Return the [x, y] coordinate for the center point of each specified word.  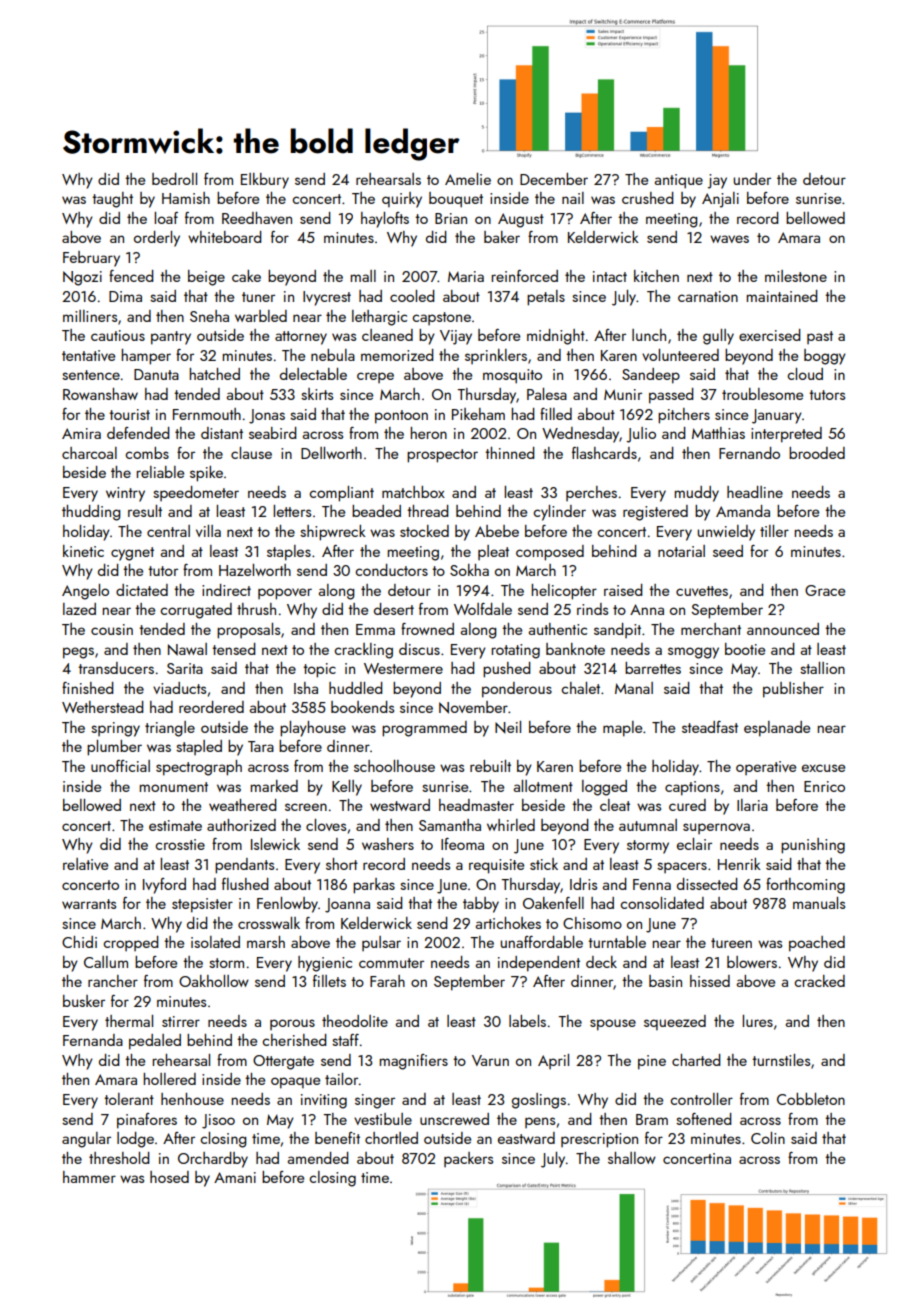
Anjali [720, 200]
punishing [813, 846]
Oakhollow [214, 981]
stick [544, 864]
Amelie [468, 179]
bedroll [174, 179]
